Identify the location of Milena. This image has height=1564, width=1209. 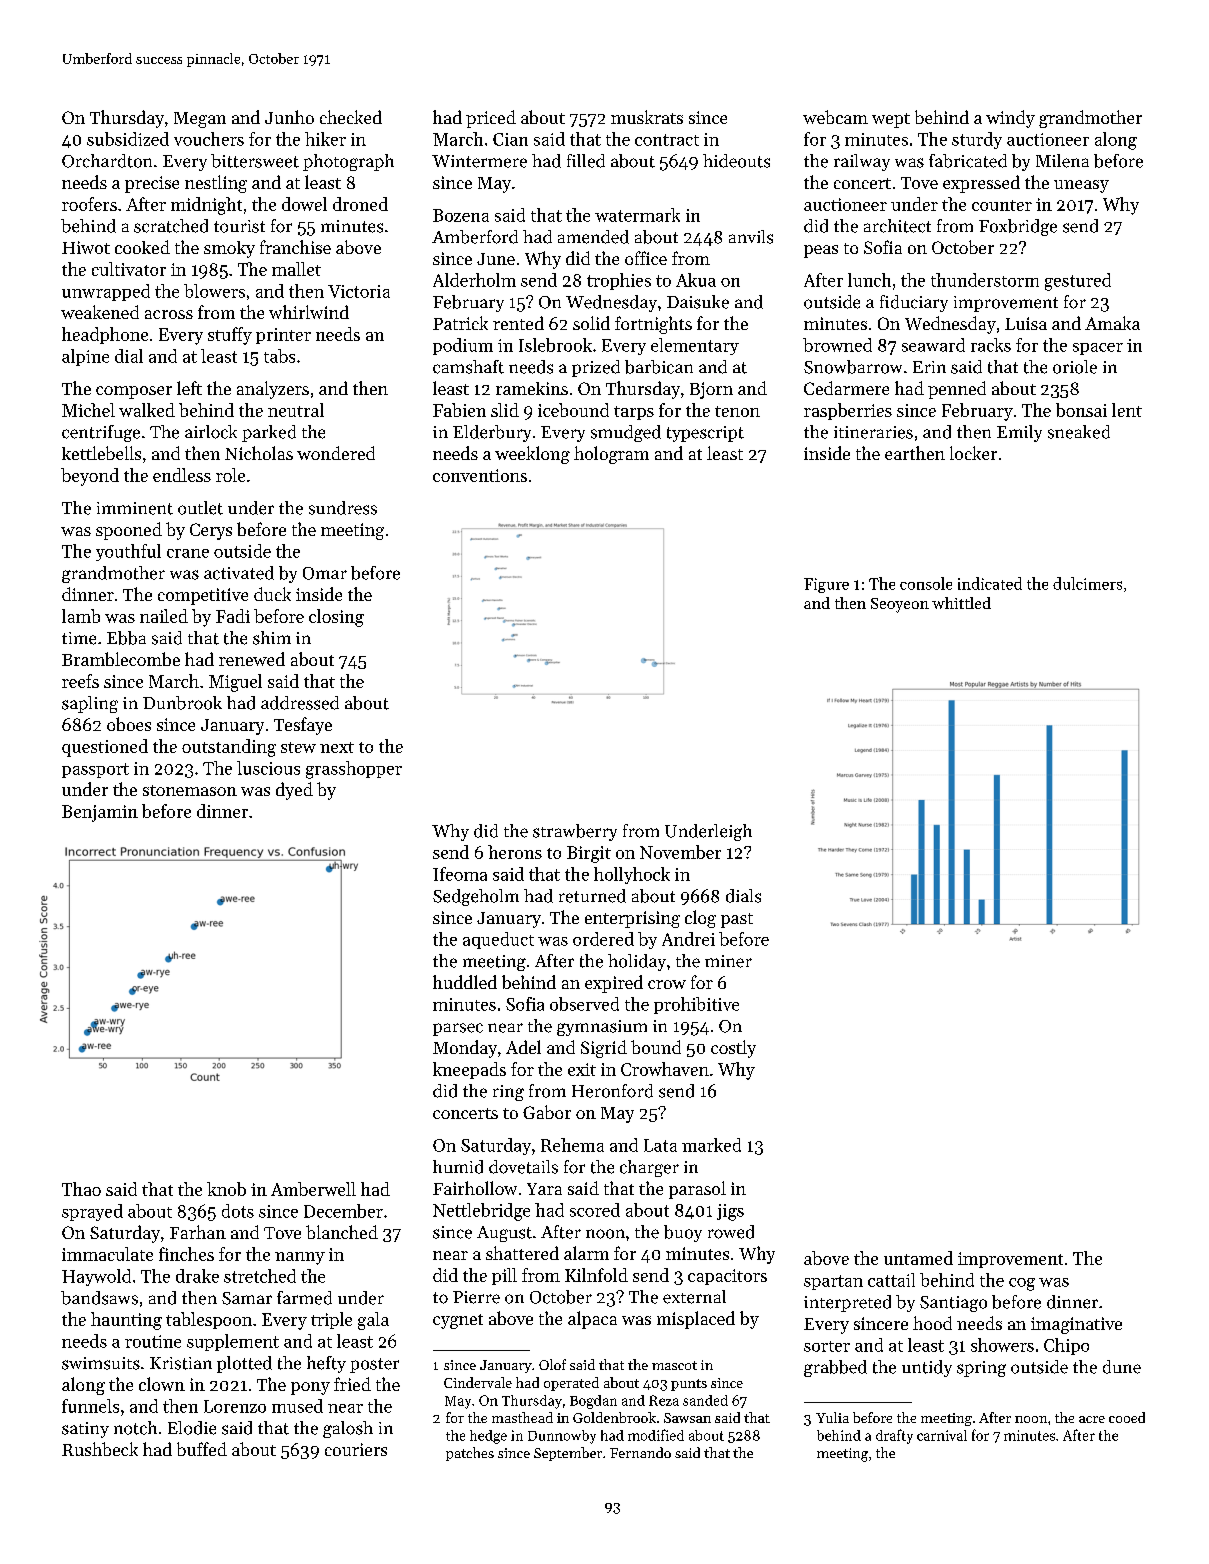
(1062, 161).
